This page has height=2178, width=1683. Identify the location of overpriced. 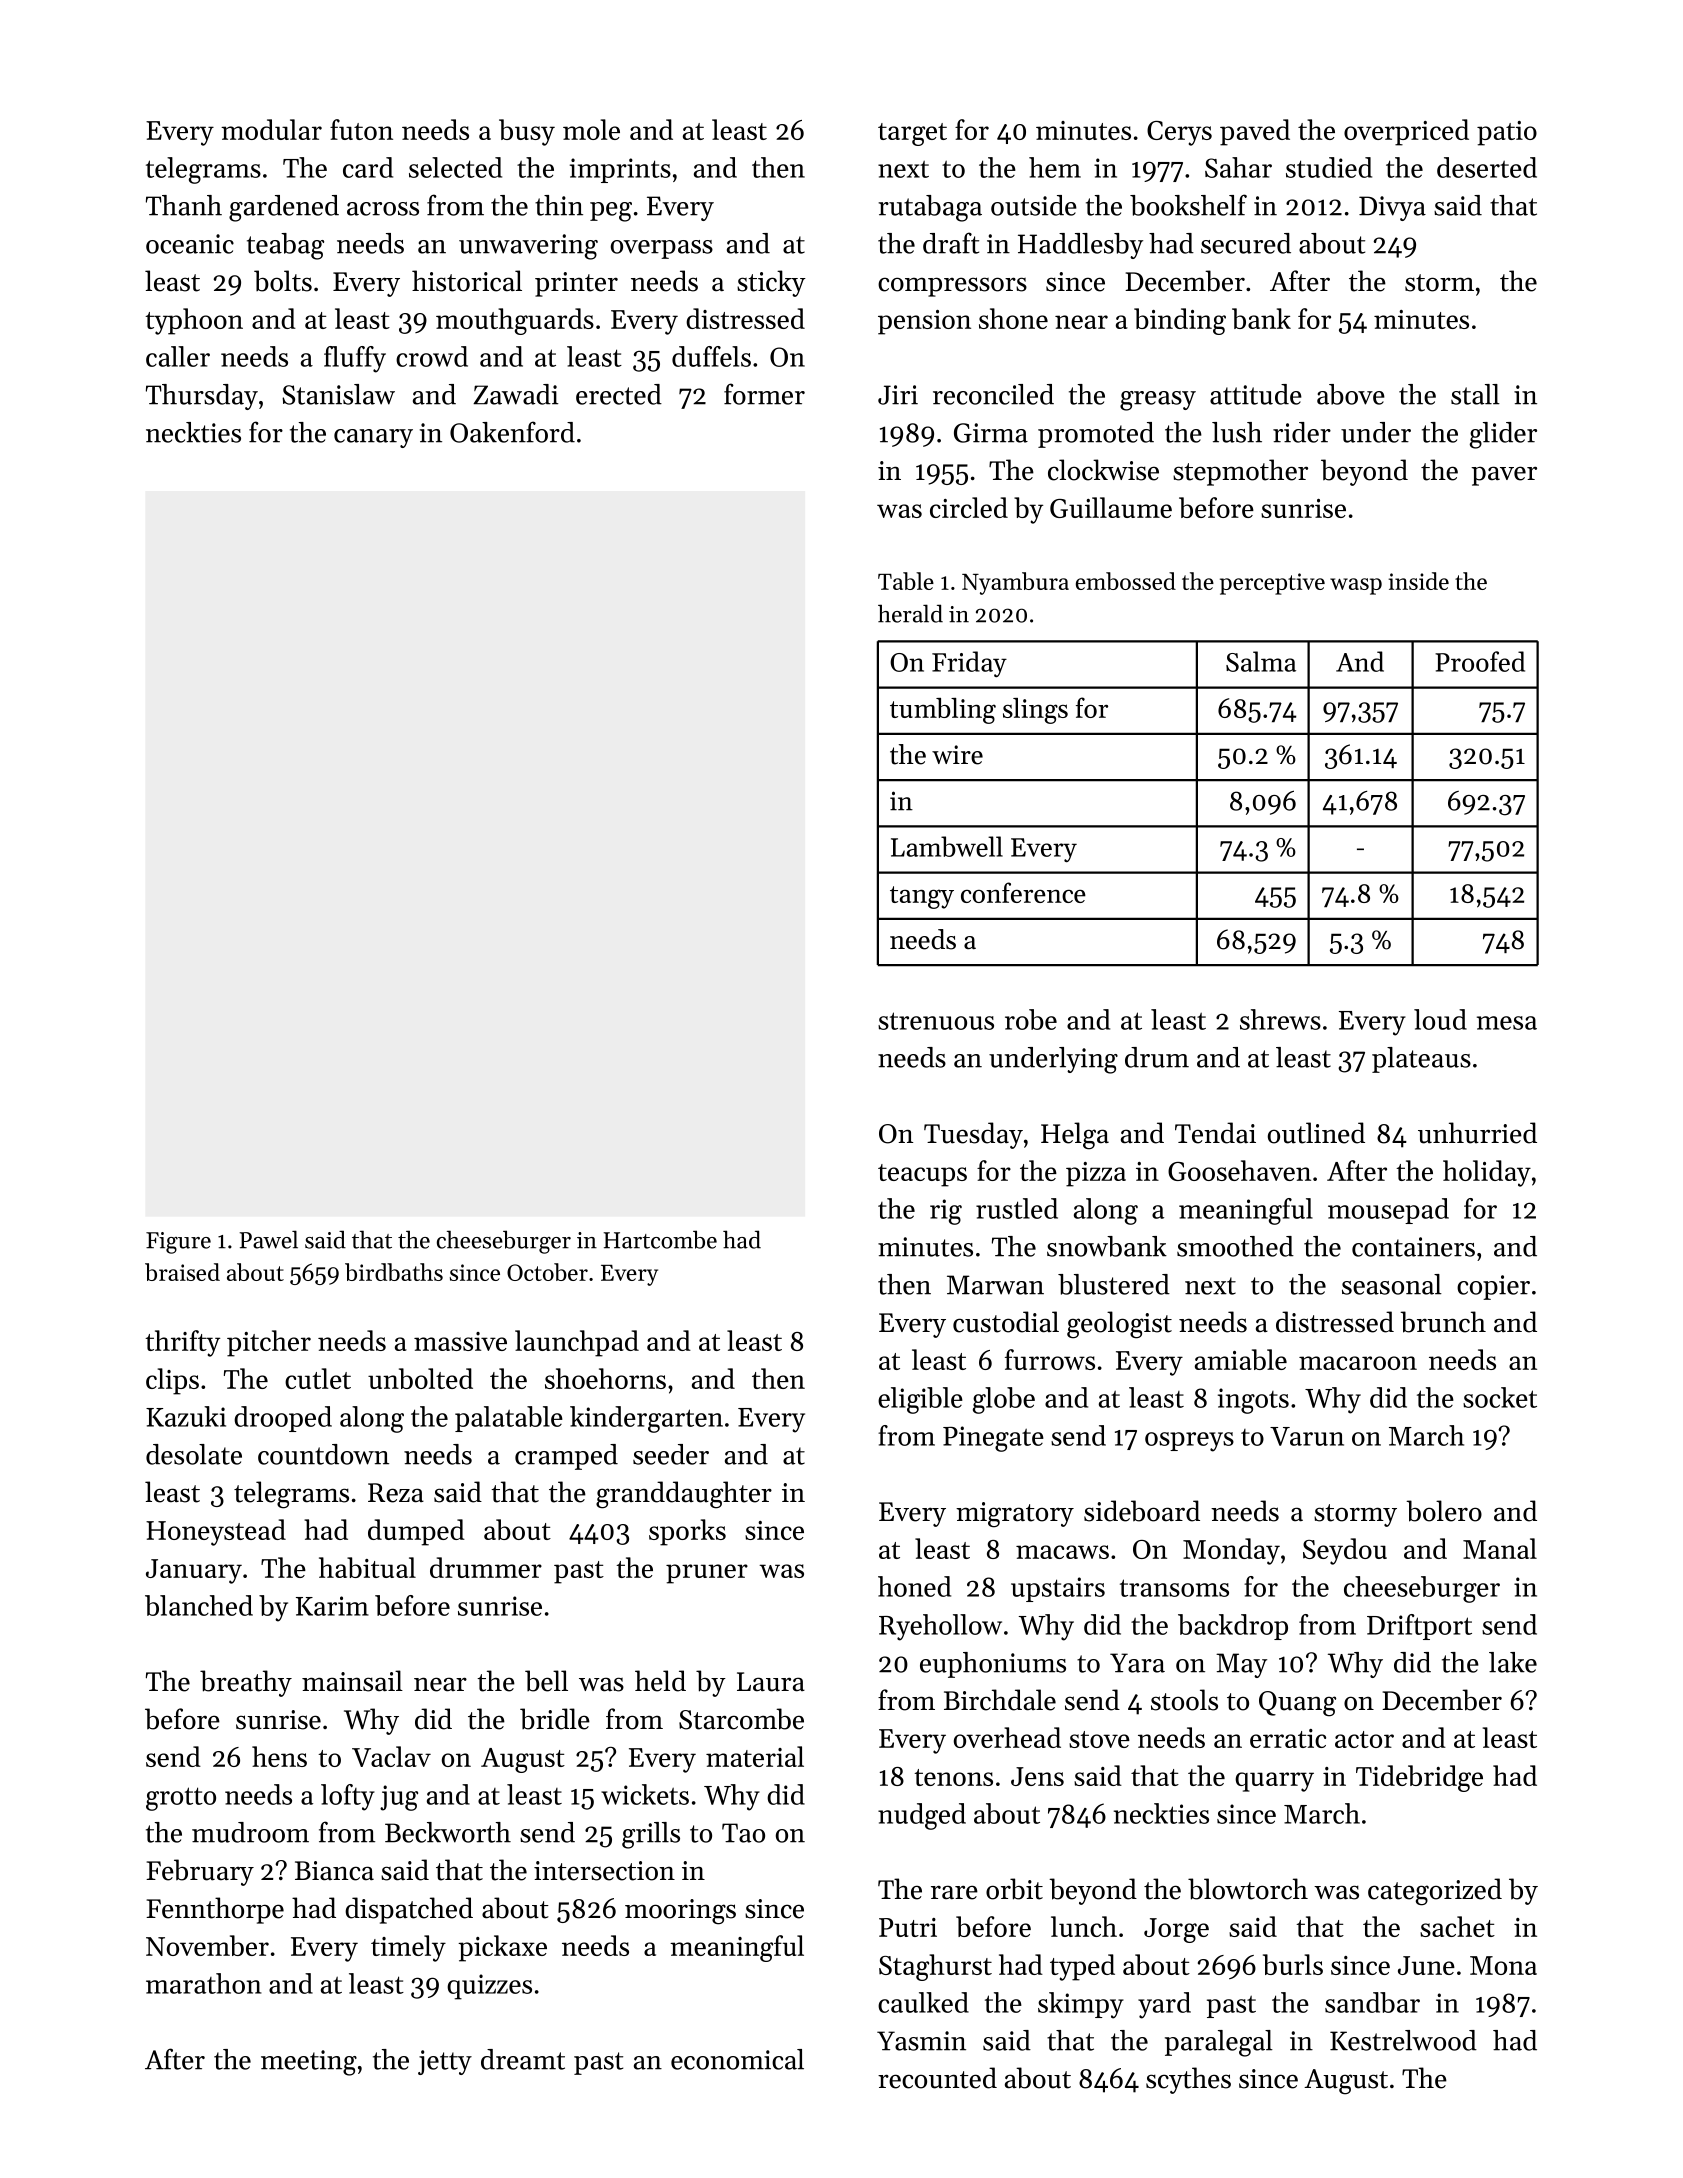
(1406, 132).
